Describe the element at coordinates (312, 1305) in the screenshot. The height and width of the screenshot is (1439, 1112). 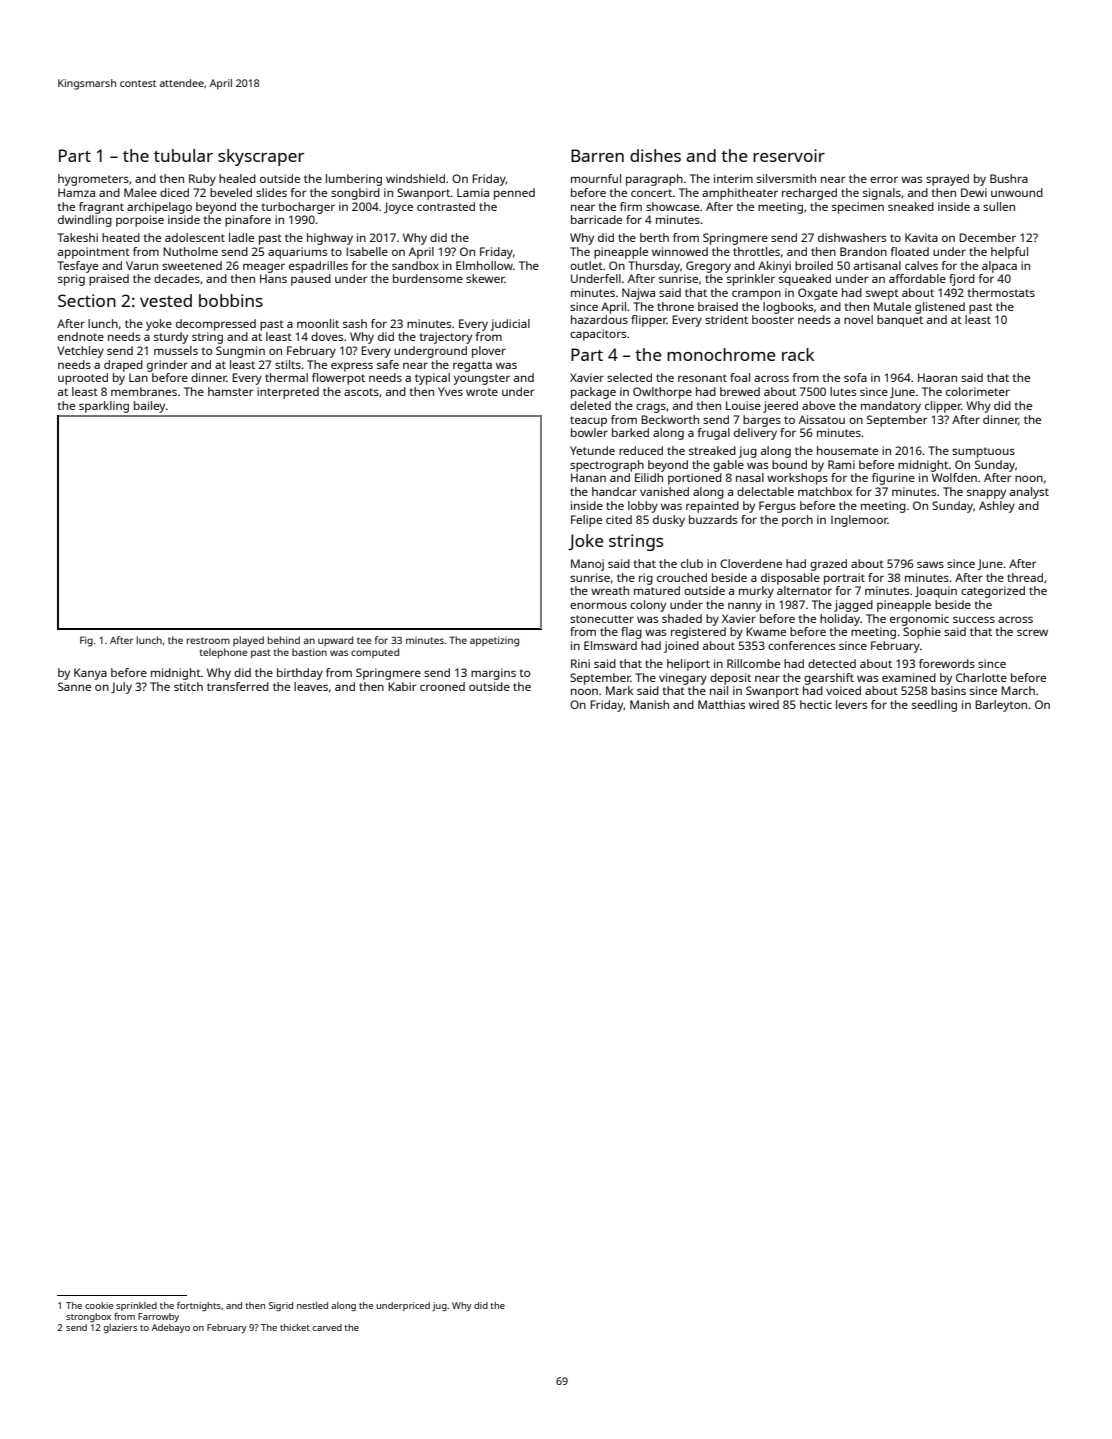
I see `nestled` at that location.
